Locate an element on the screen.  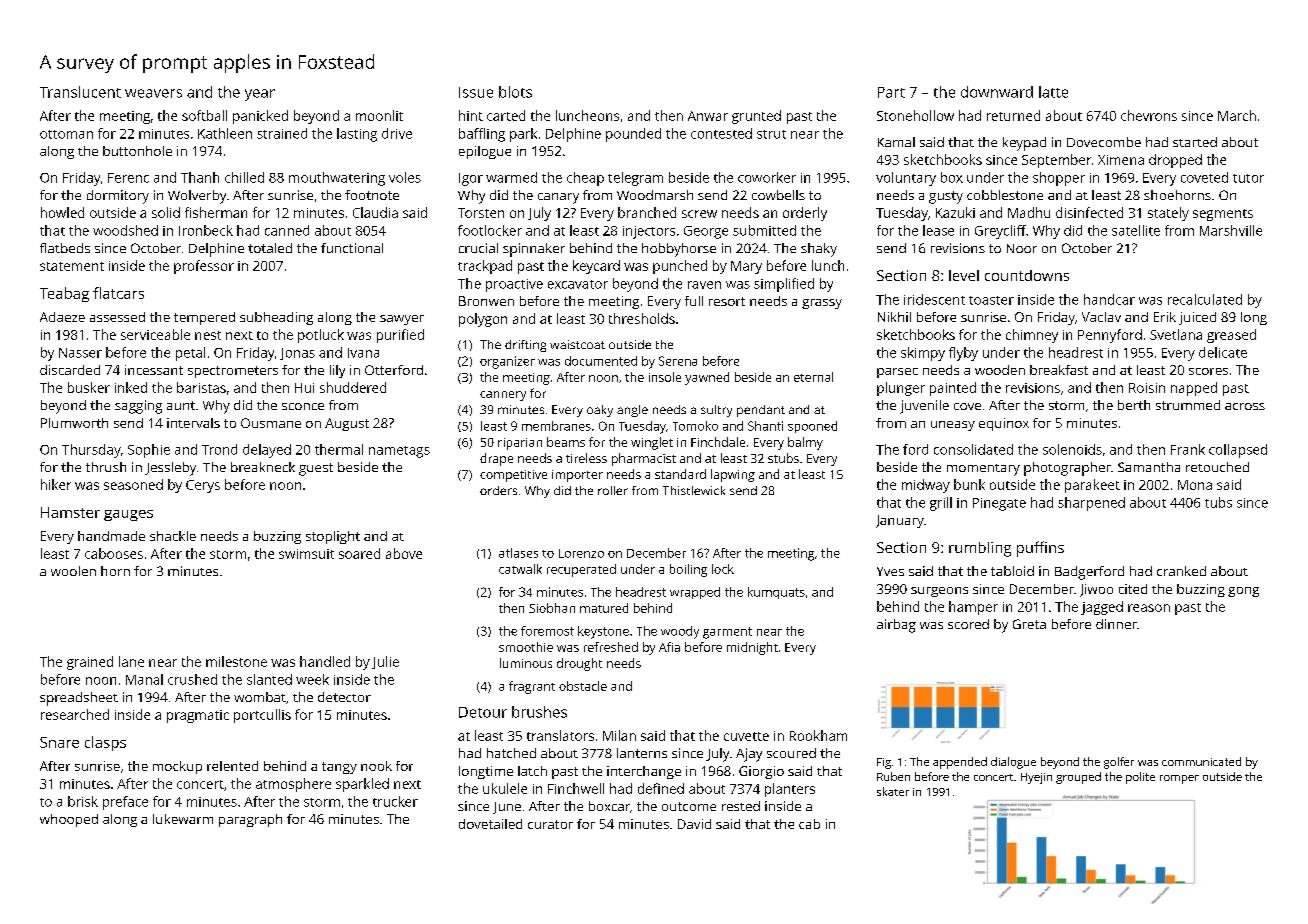
balmy is located at coordinates (805, 443).
